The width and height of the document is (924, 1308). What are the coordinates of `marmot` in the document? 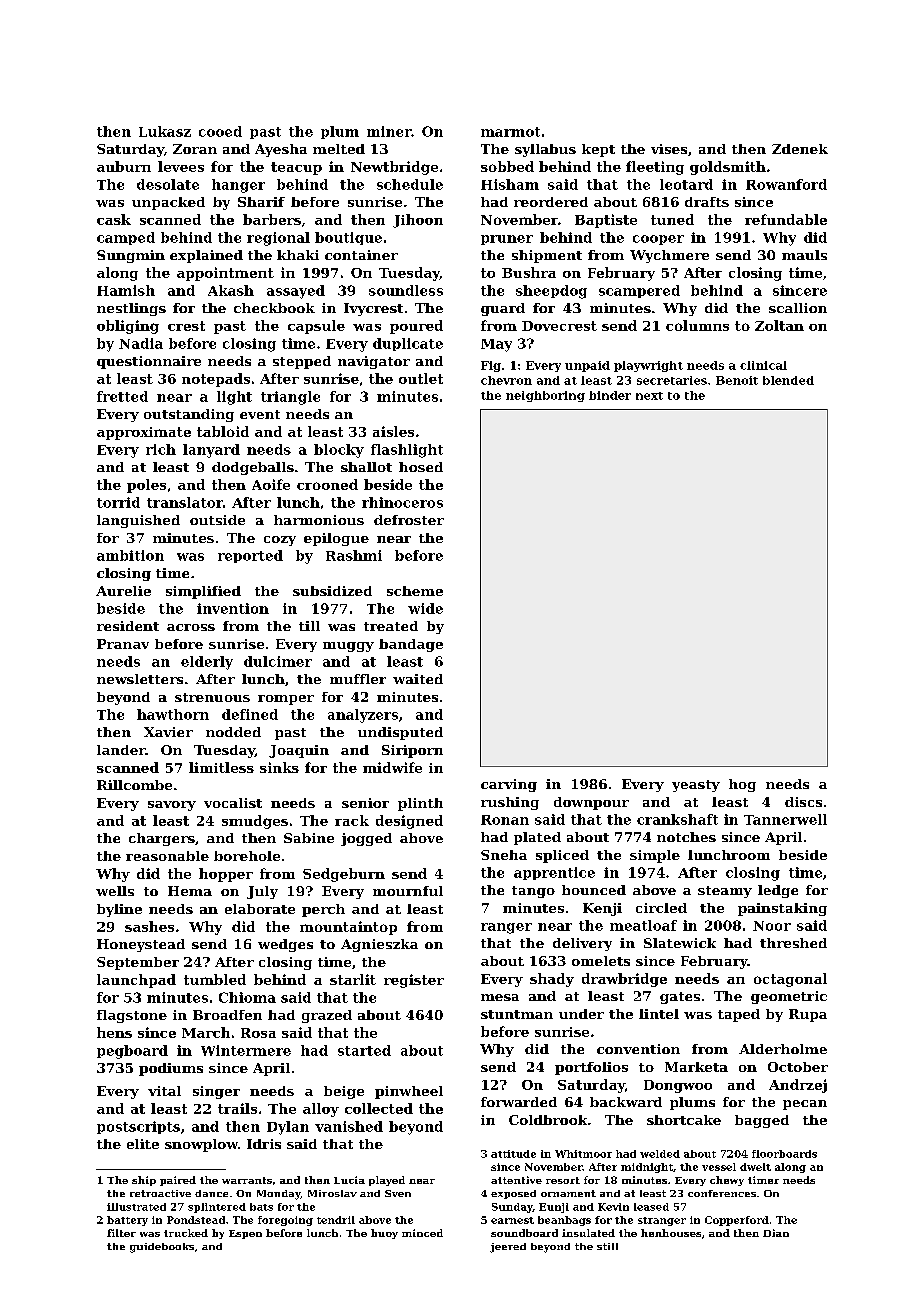 It's located at (510, 132).
